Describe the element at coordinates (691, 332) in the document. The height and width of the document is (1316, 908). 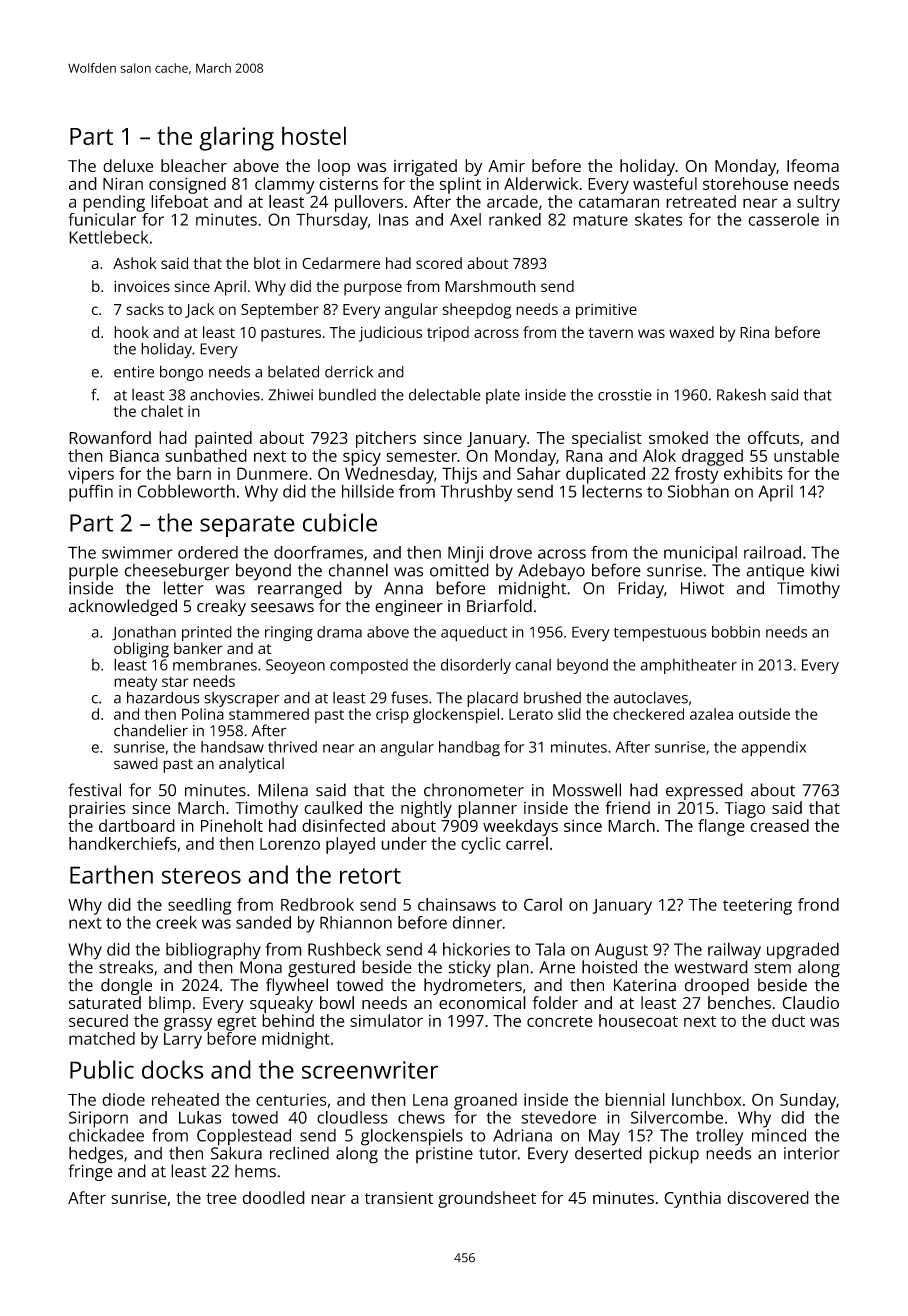
I see `waxed` at that location.
